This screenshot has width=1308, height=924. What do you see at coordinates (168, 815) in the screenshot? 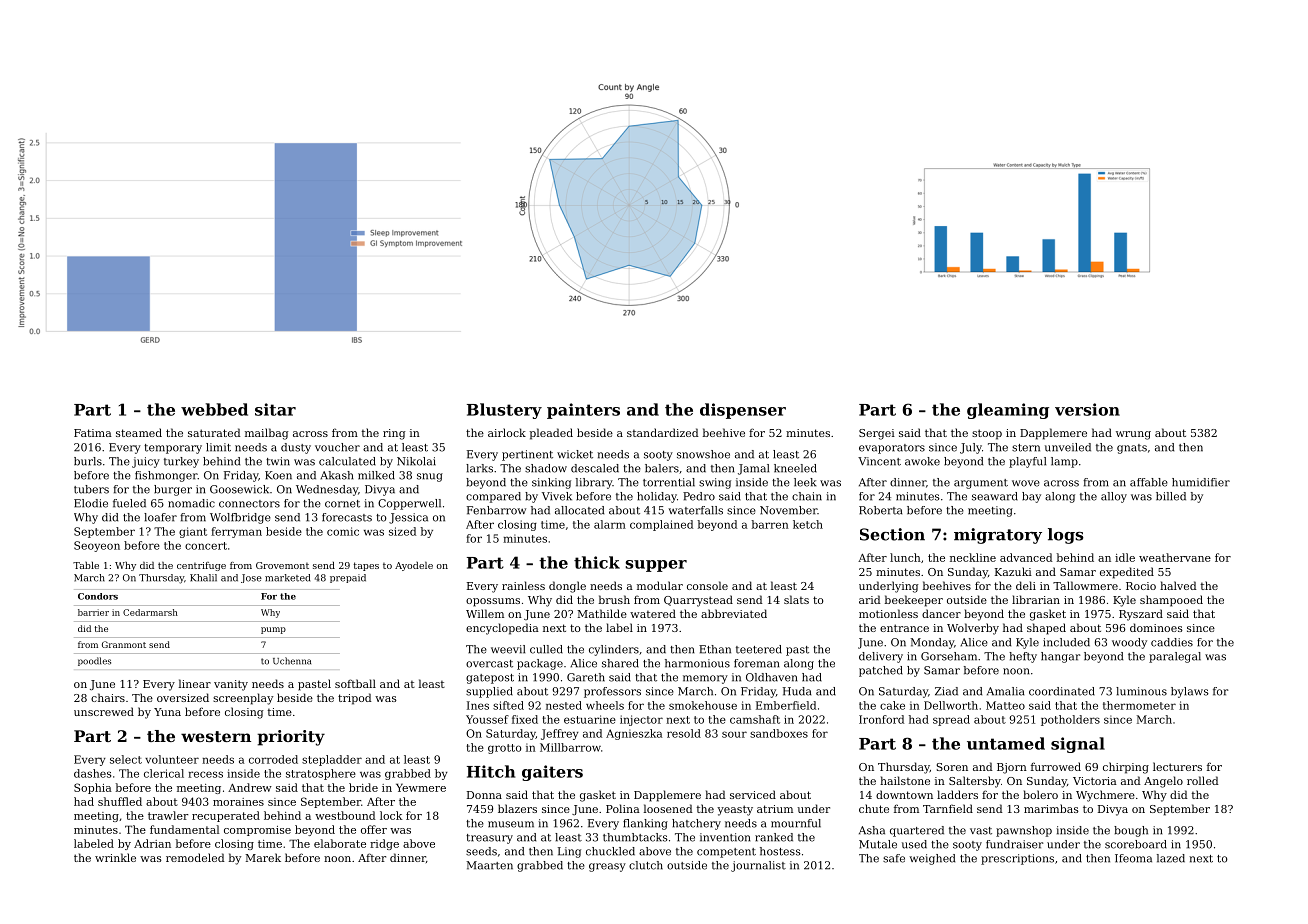
I see `trawler` at bounding box center [168, 815].
